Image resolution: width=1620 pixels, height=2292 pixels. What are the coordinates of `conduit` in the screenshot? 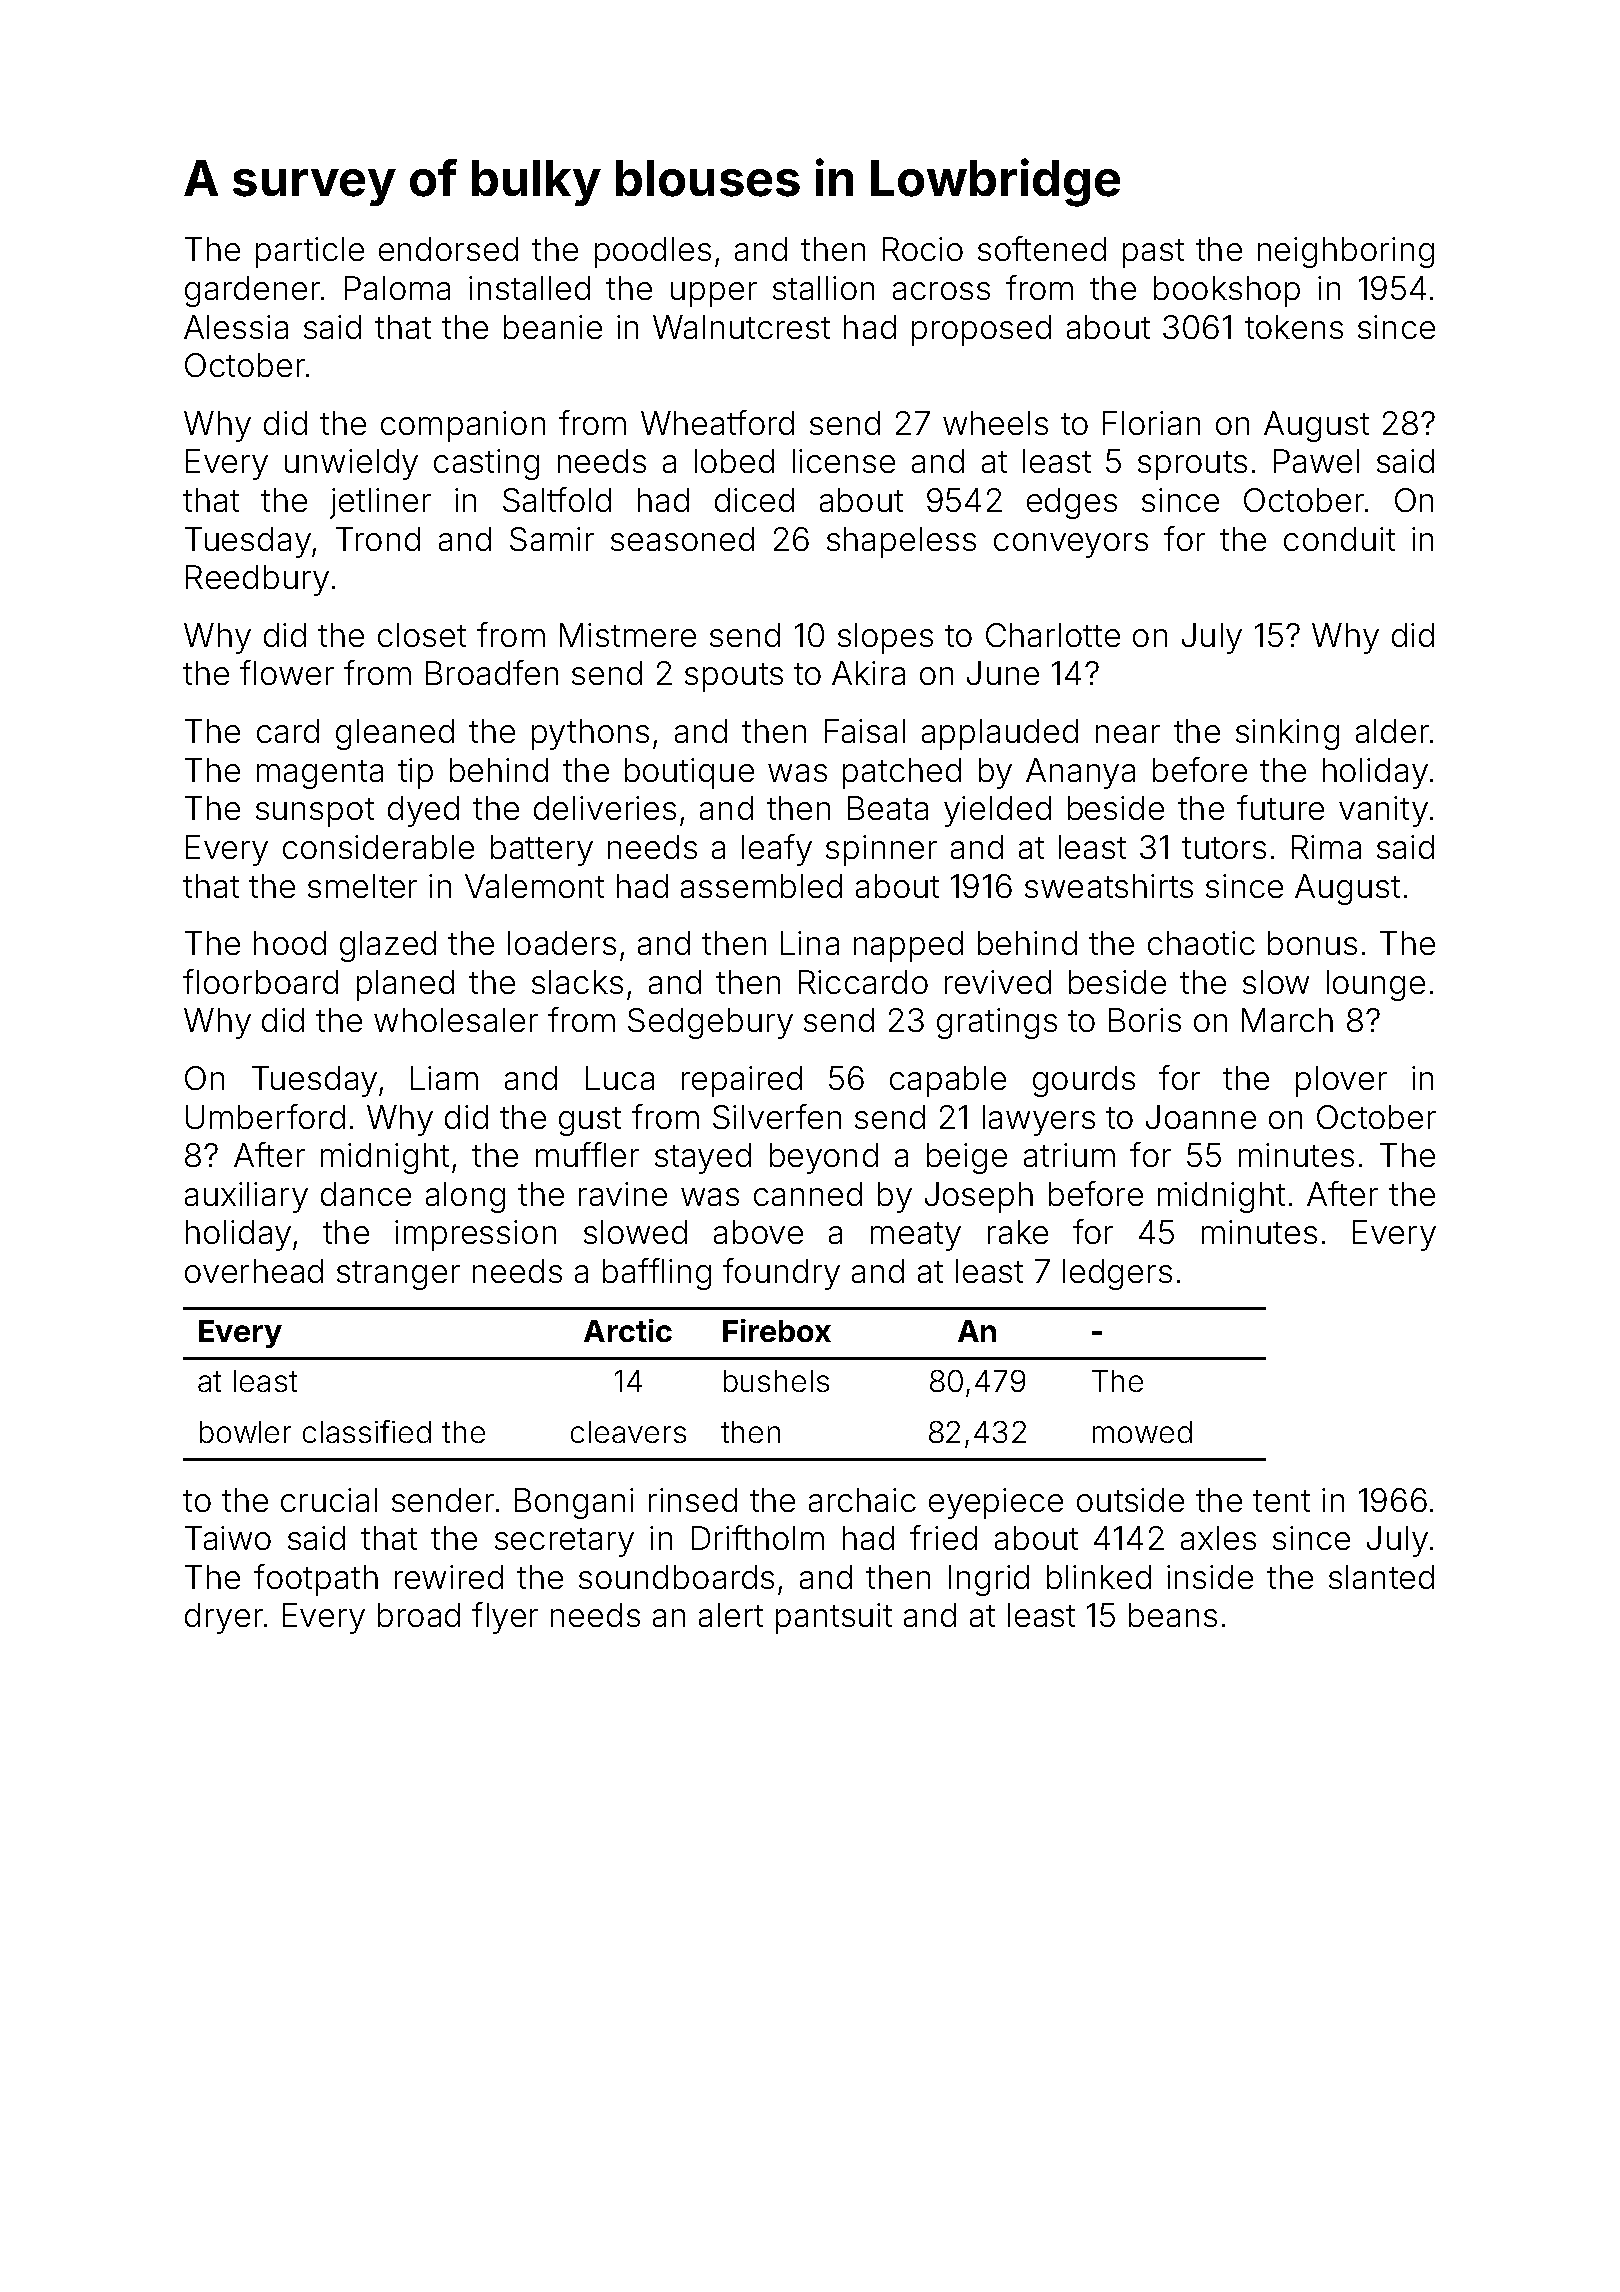 It's located at (1339, 539).
